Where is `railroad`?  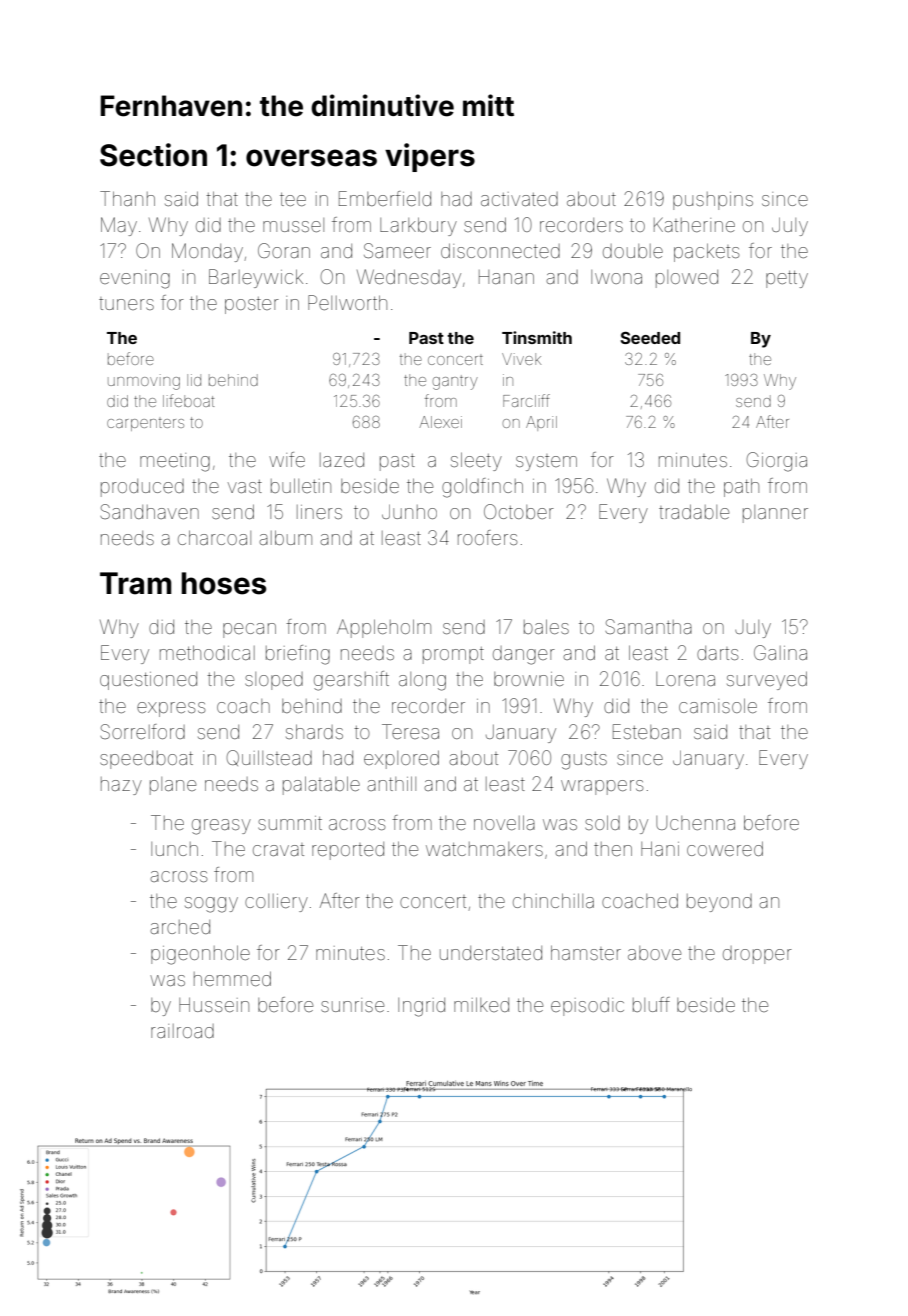
railroad is located at coordinates (182, 1031).
